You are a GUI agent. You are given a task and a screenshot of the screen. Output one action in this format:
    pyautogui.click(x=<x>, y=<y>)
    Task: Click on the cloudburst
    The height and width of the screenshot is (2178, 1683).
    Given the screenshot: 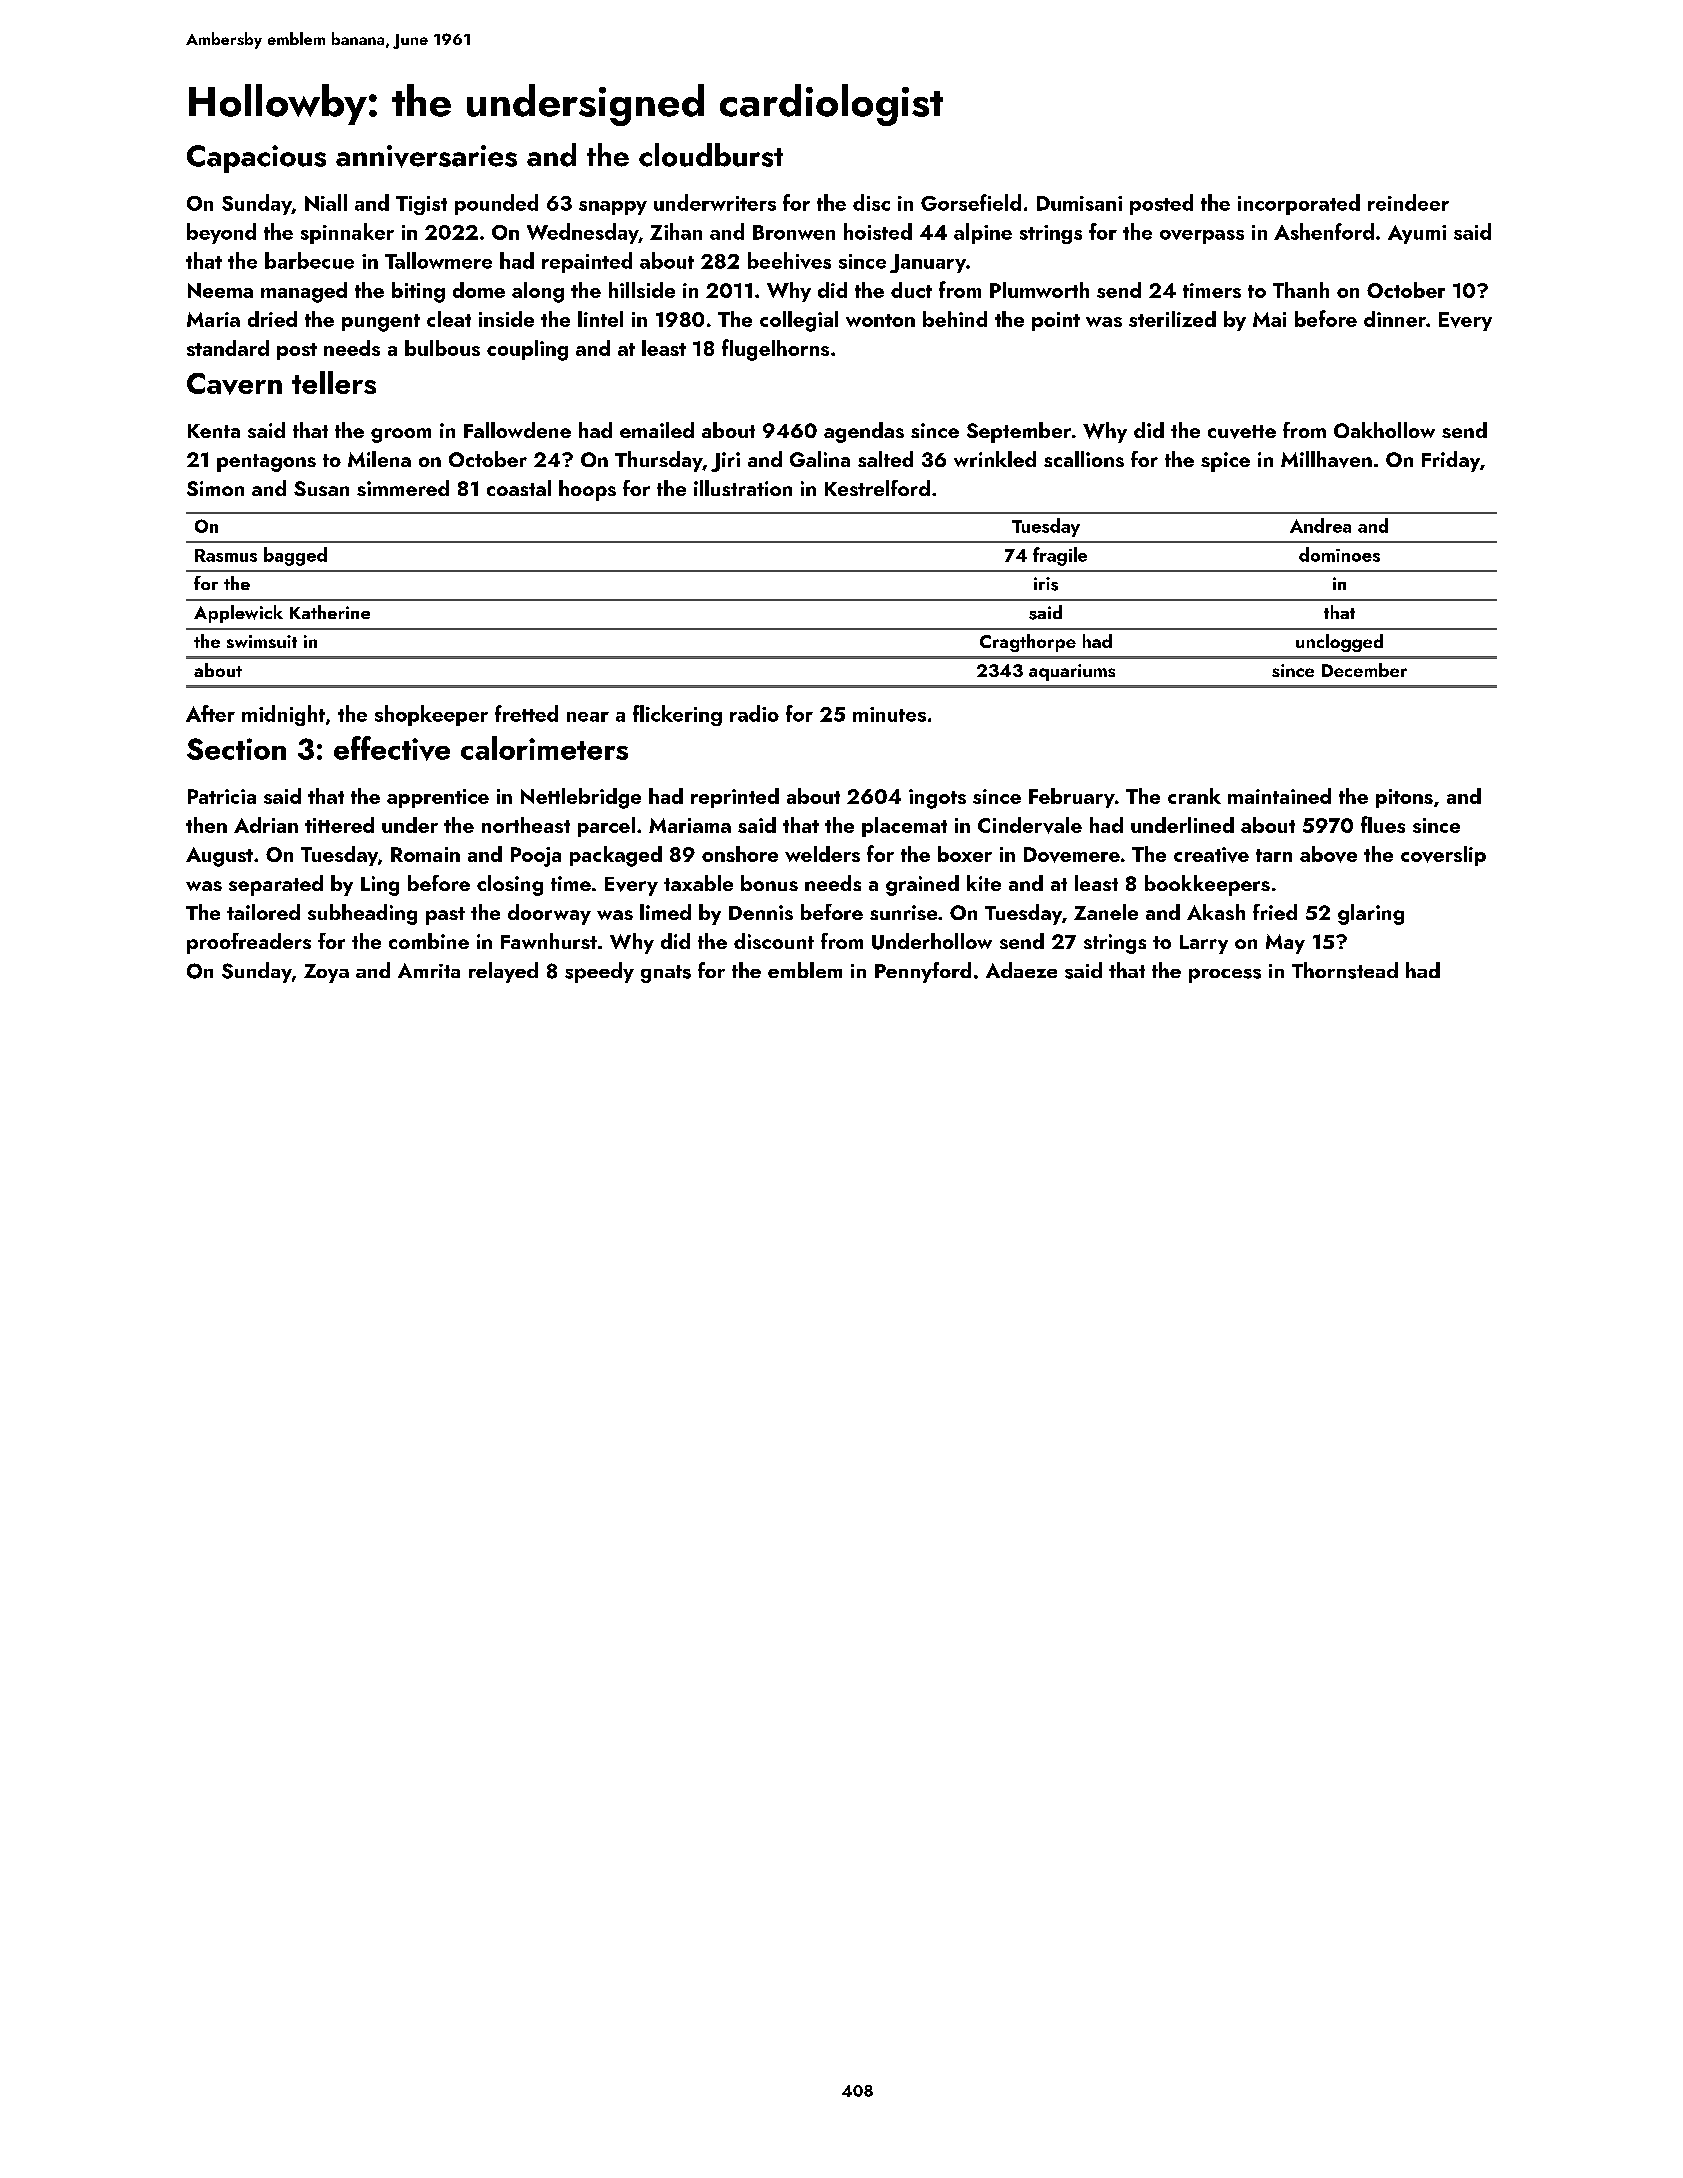 What is the action you would take?
    pyautogui.click(x=711, y=155)
